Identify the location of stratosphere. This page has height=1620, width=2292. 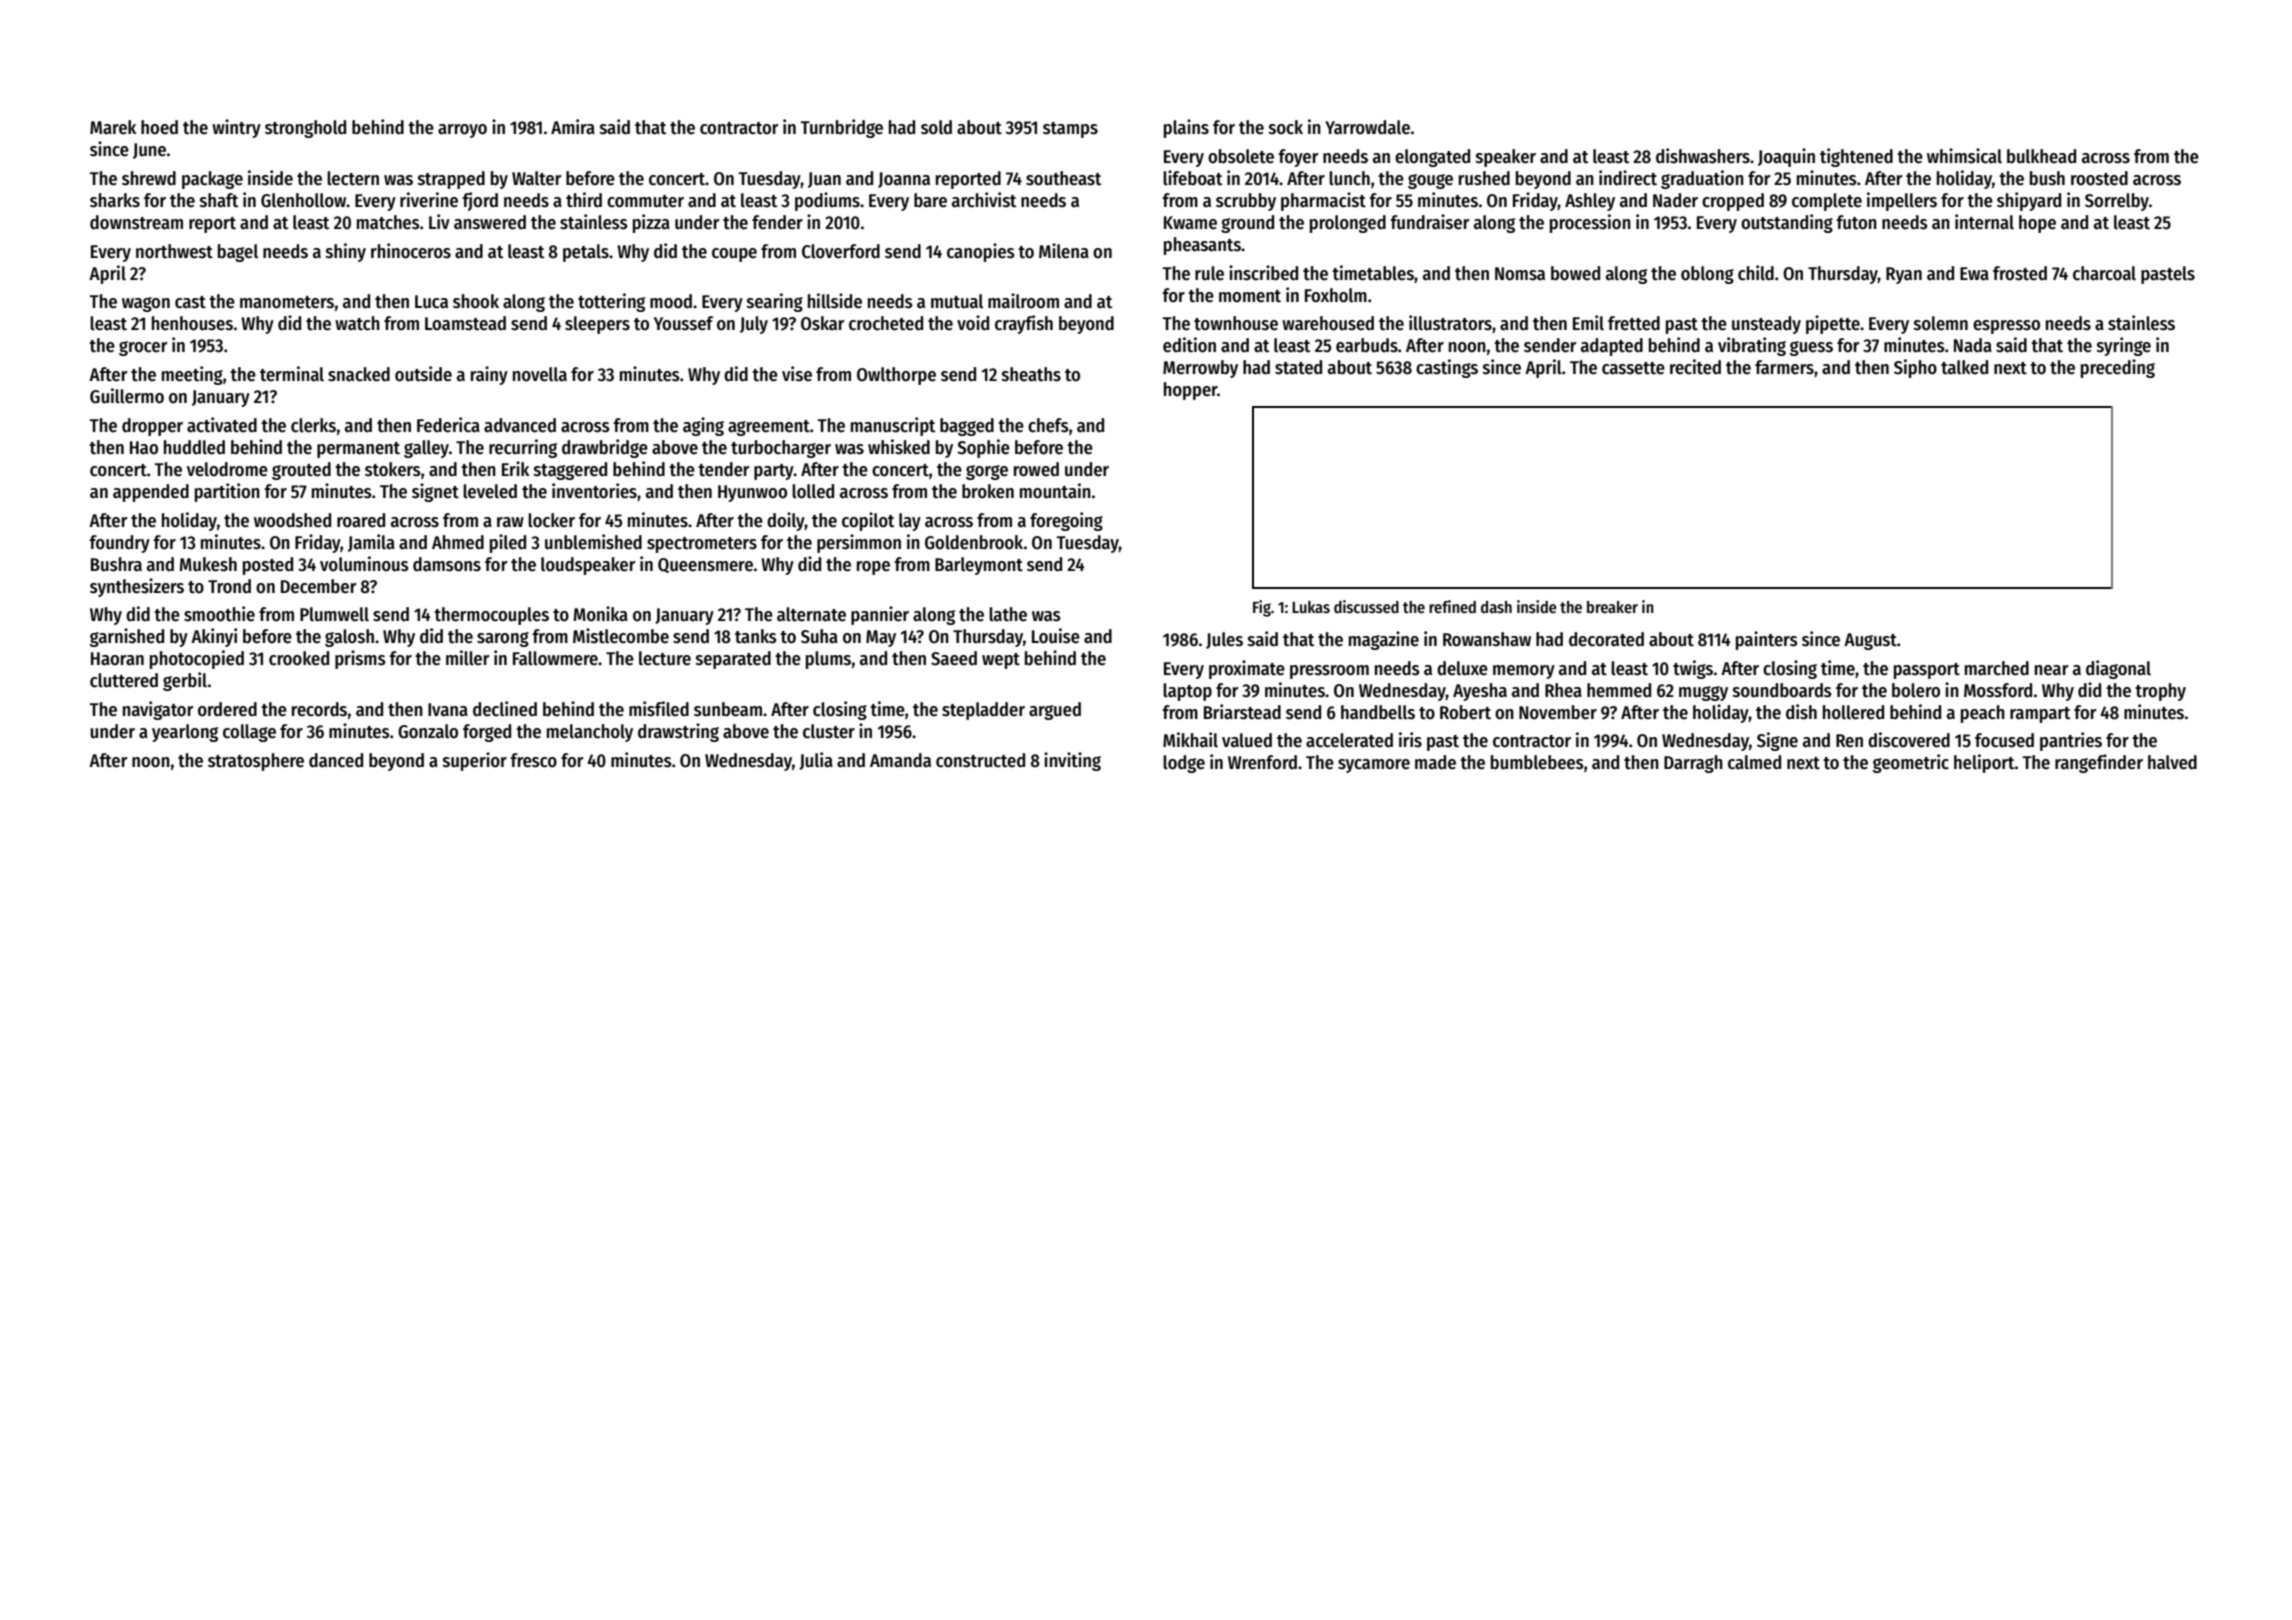
(256, 762).
